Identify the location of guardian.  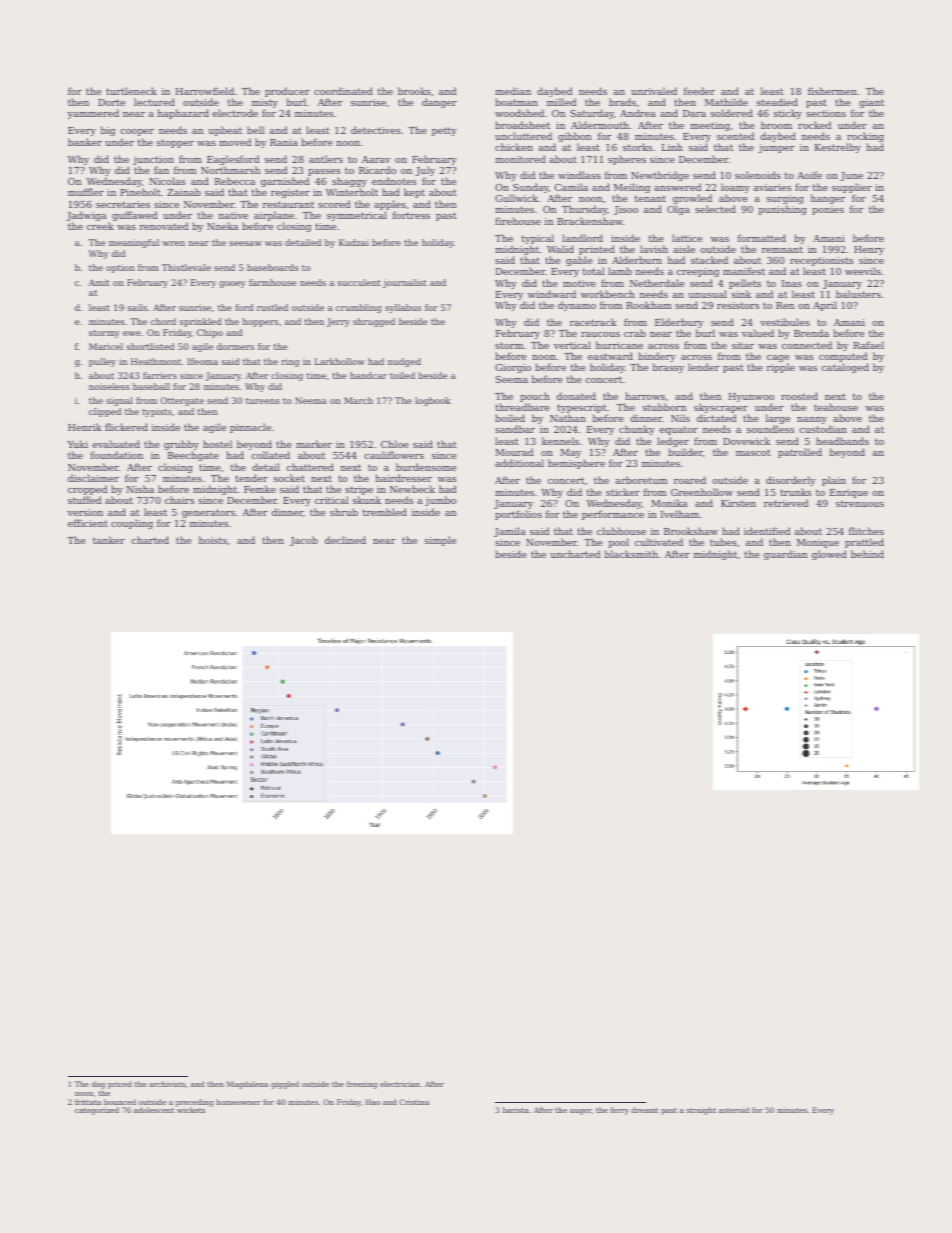
(785, 555).
